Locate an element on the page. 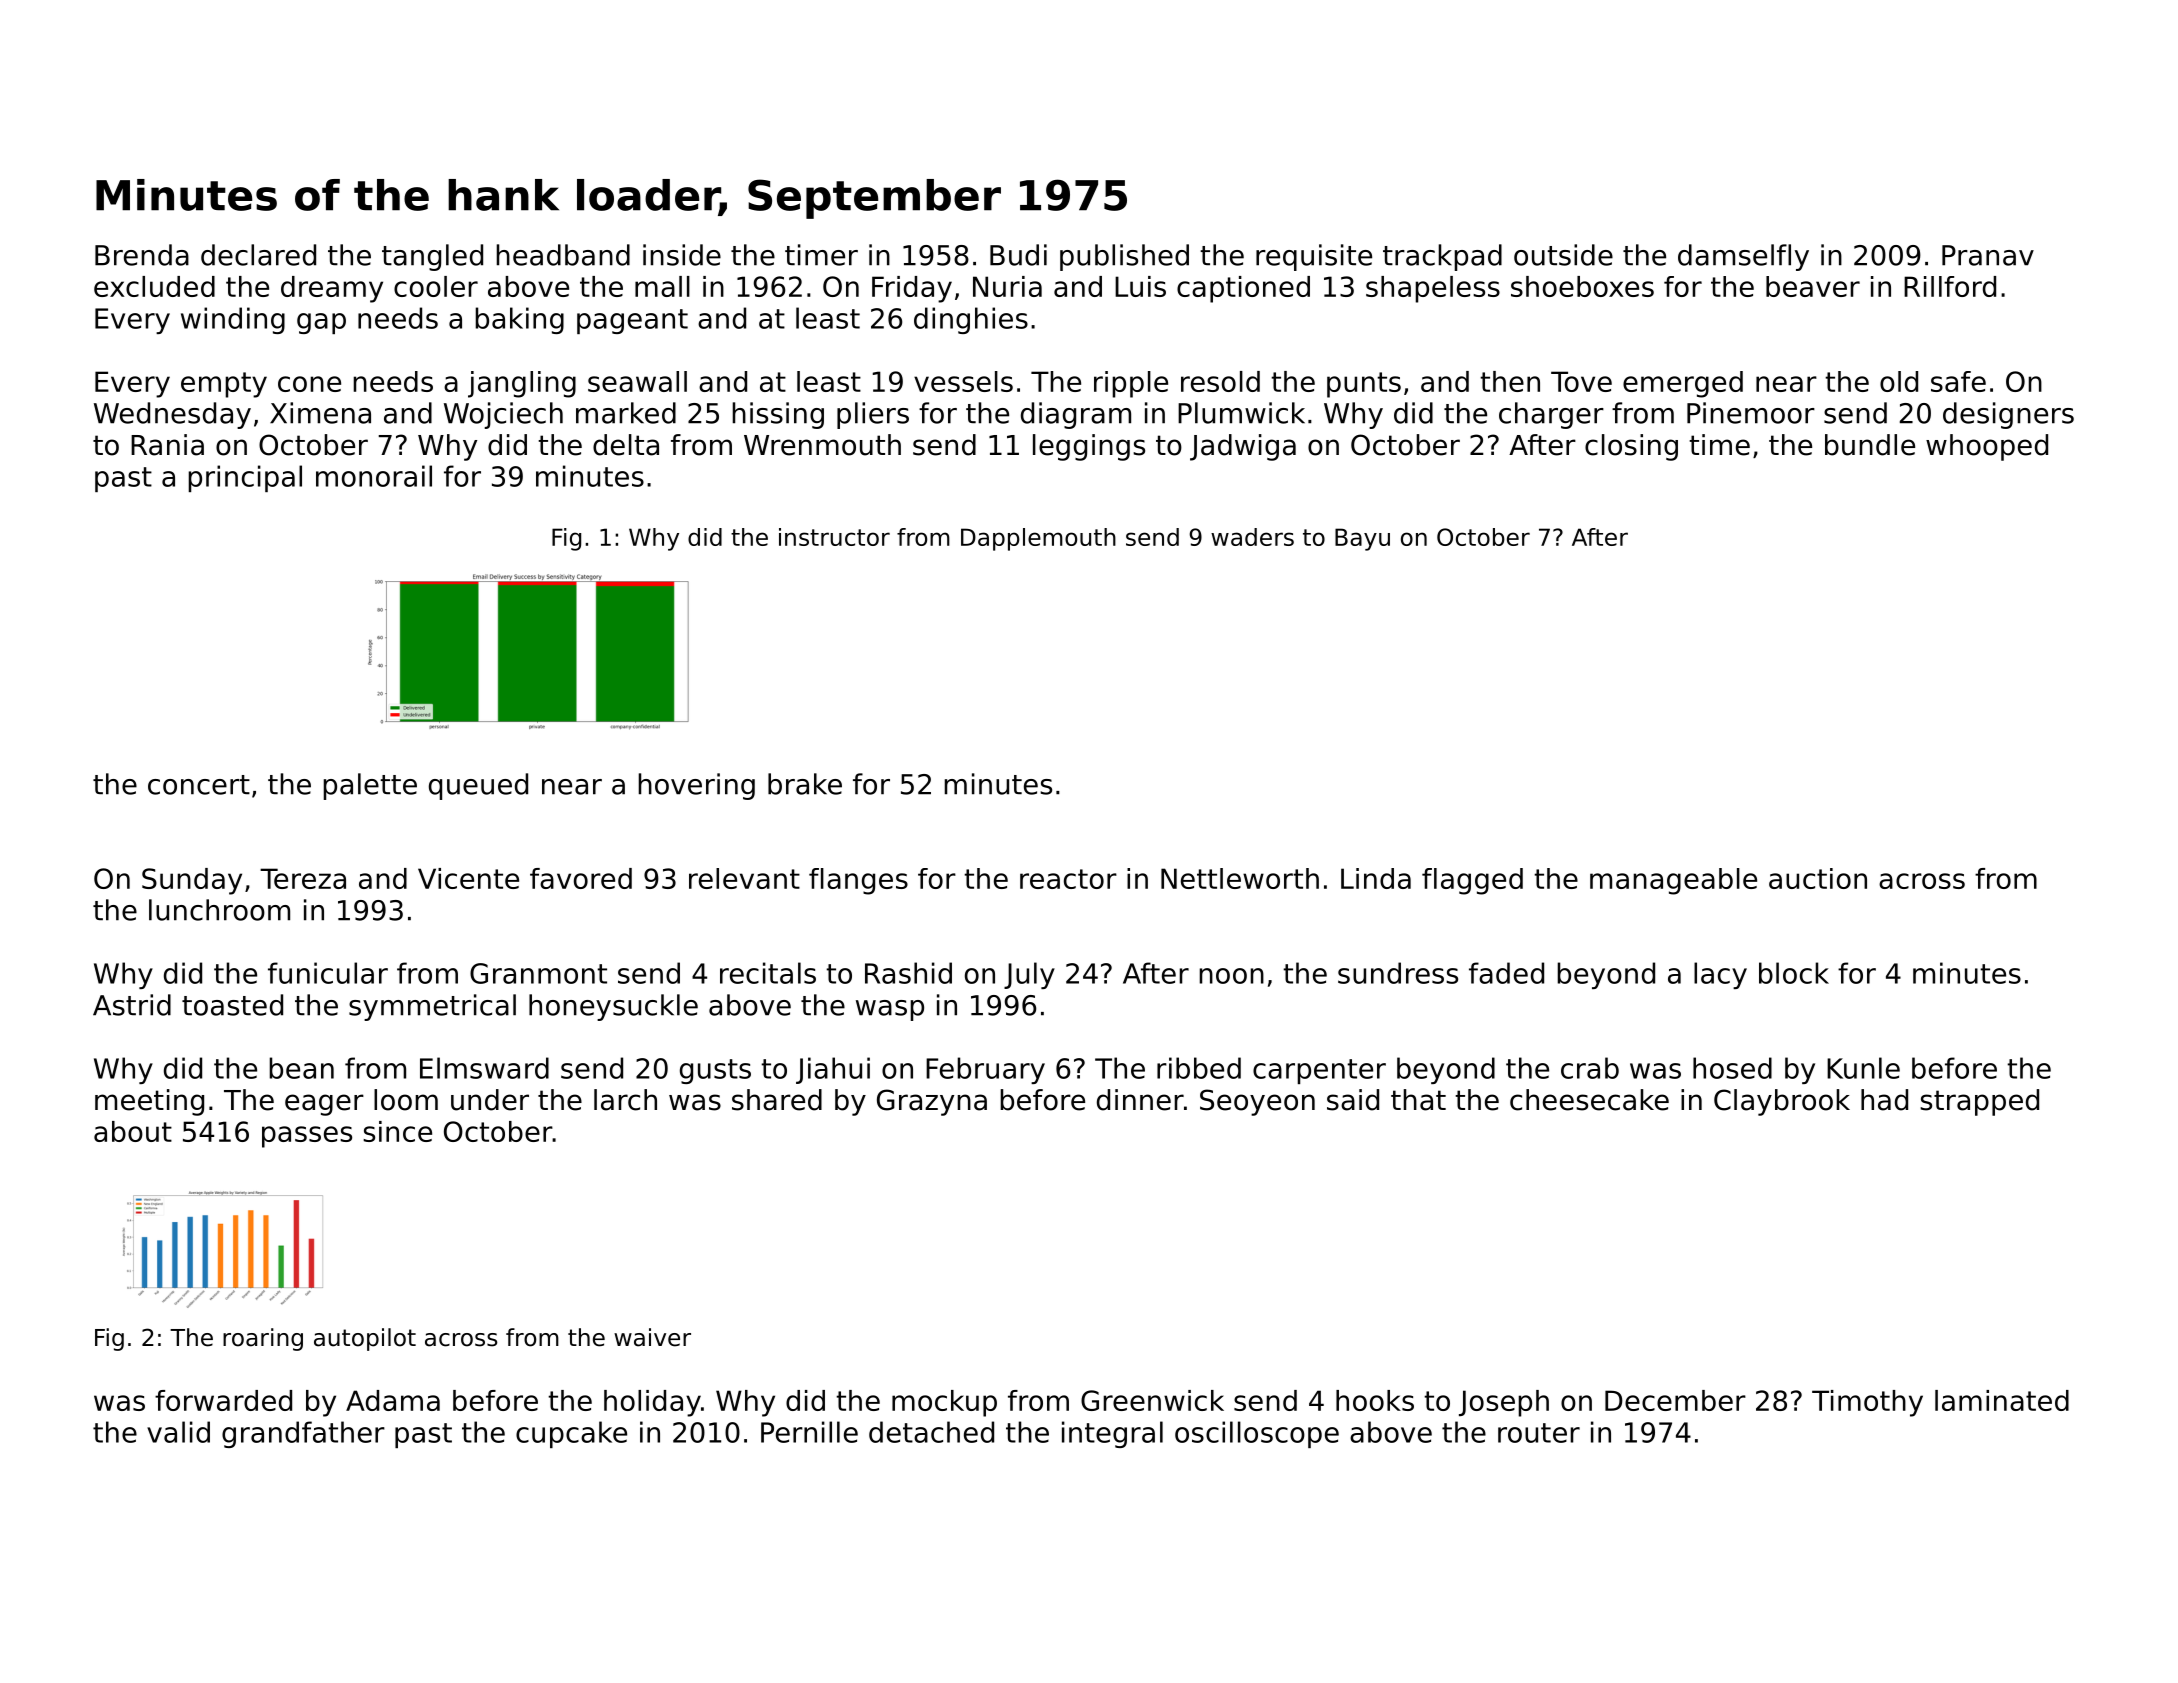 The width and height of the image is (2178, 1683). auction is located at coordinates (1818, 878).
